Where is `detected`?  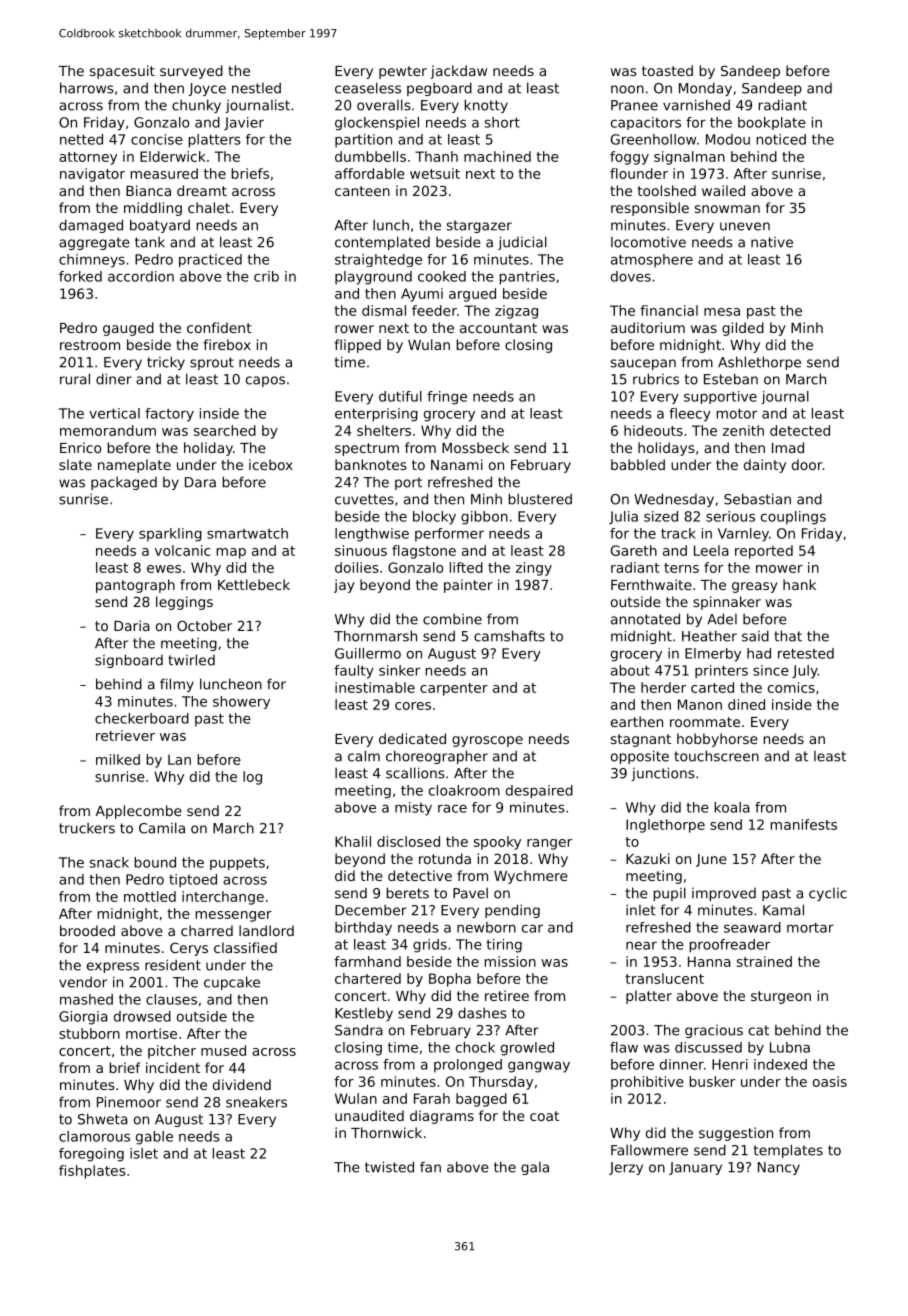 detected is located at coordinates (800, 430).
